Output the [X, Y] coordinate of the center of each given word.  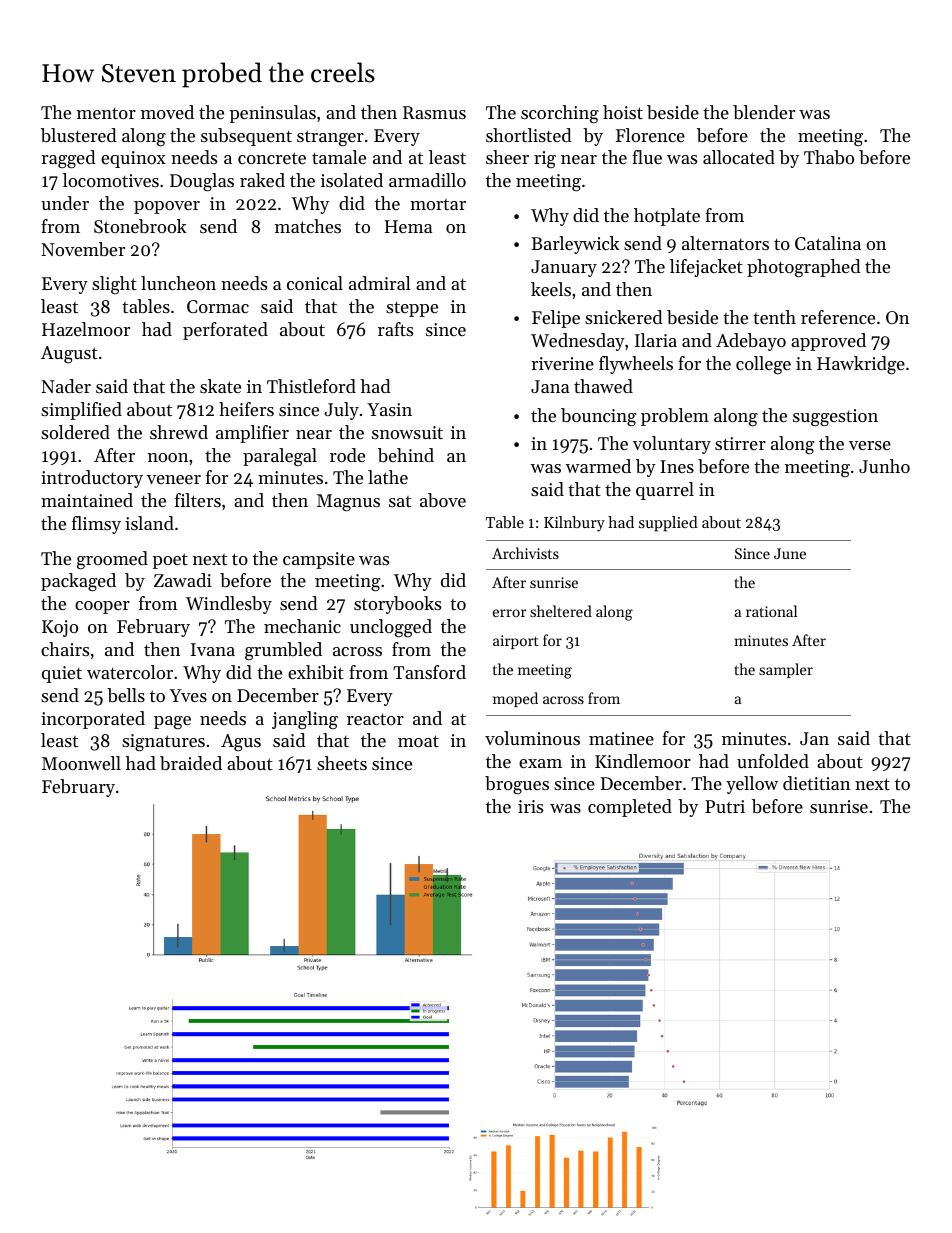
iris [530, 806]
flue [647, 157]
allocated [739, 157]
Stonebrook [140, 226]
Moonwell [81, 763]
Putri [725, 806]
